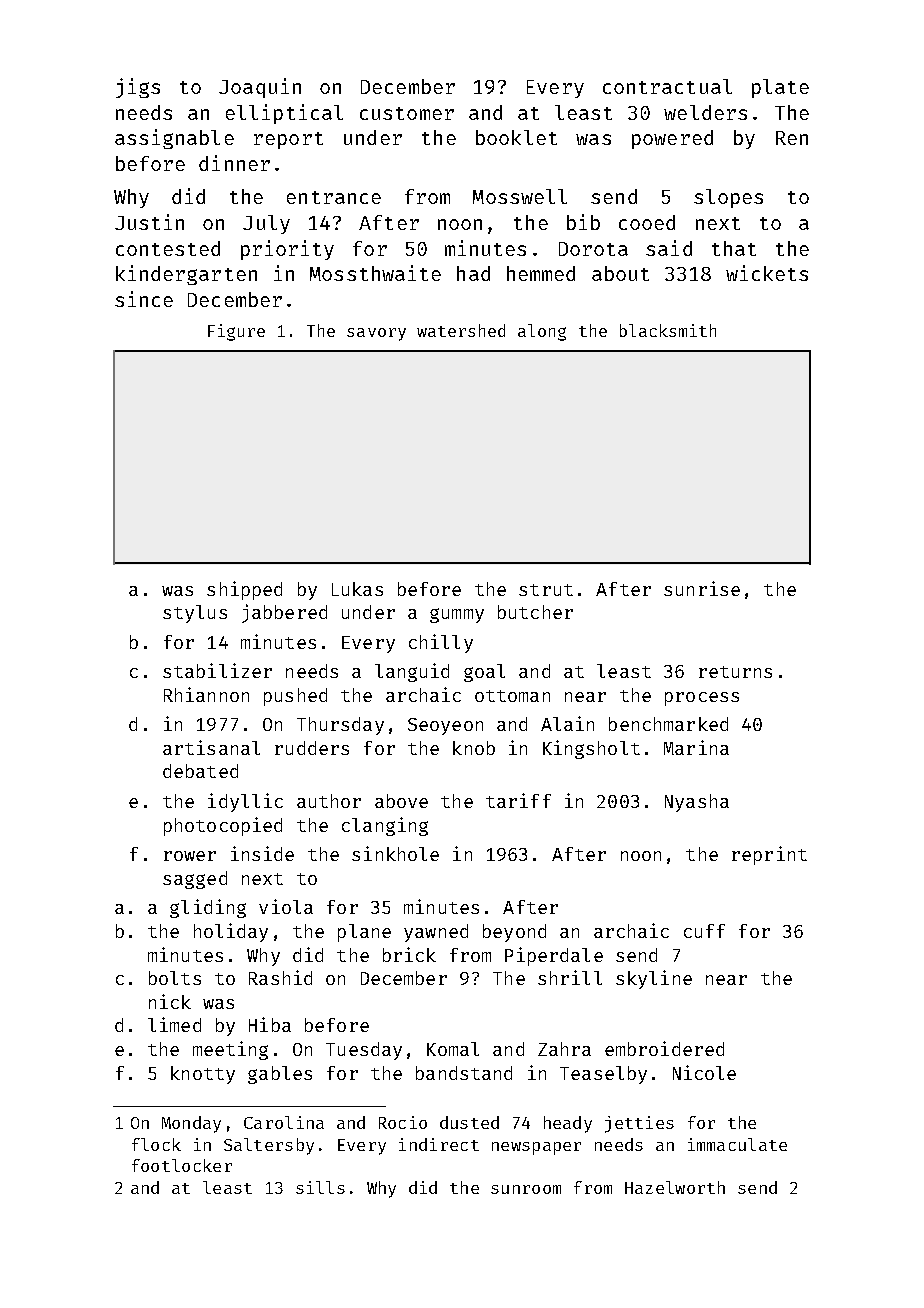 This document has height=1308, width=924. I want to click on customer, so click(407, 113).
